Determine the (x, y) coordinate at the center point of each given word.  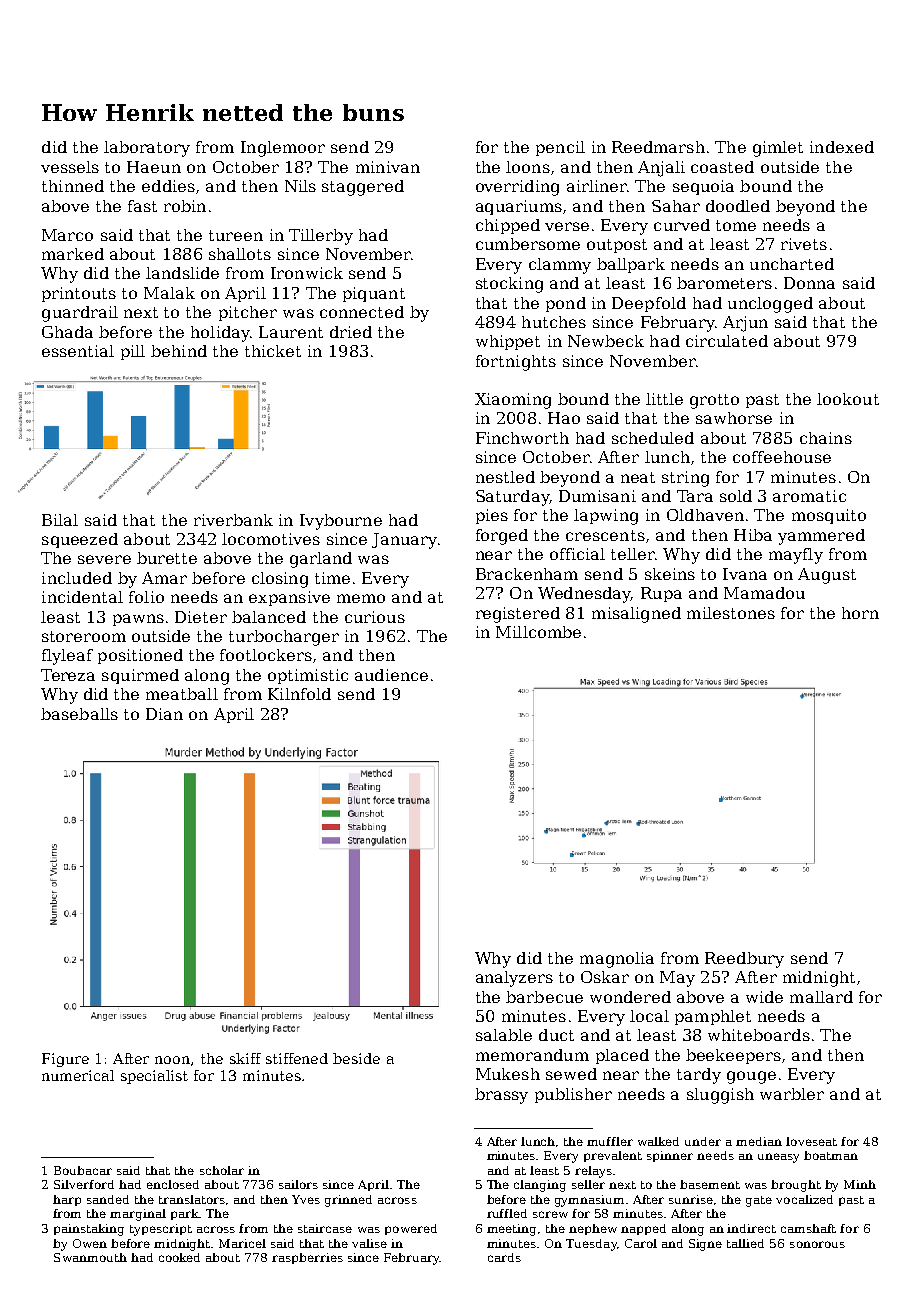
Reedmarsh (658, 147)
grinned (348, 1201)
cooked (179, 1257)
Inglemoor (283, 149)
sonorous (817, 1244)
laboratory (147, 149)
